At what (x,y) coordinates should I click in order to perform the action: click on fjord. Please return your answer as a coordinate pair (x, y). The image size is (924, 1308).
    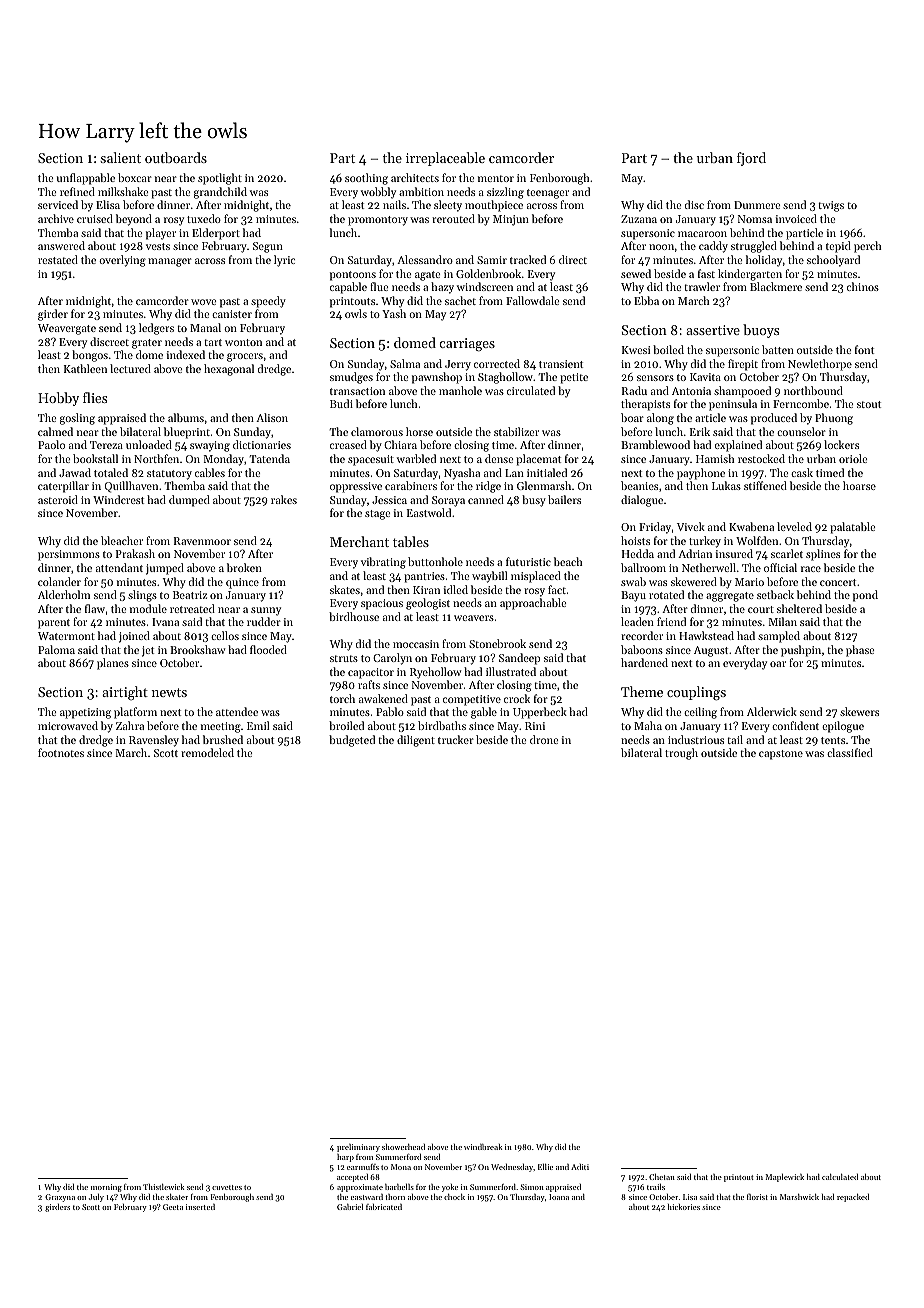
    Looking at the image, I should click on (751, 159).
